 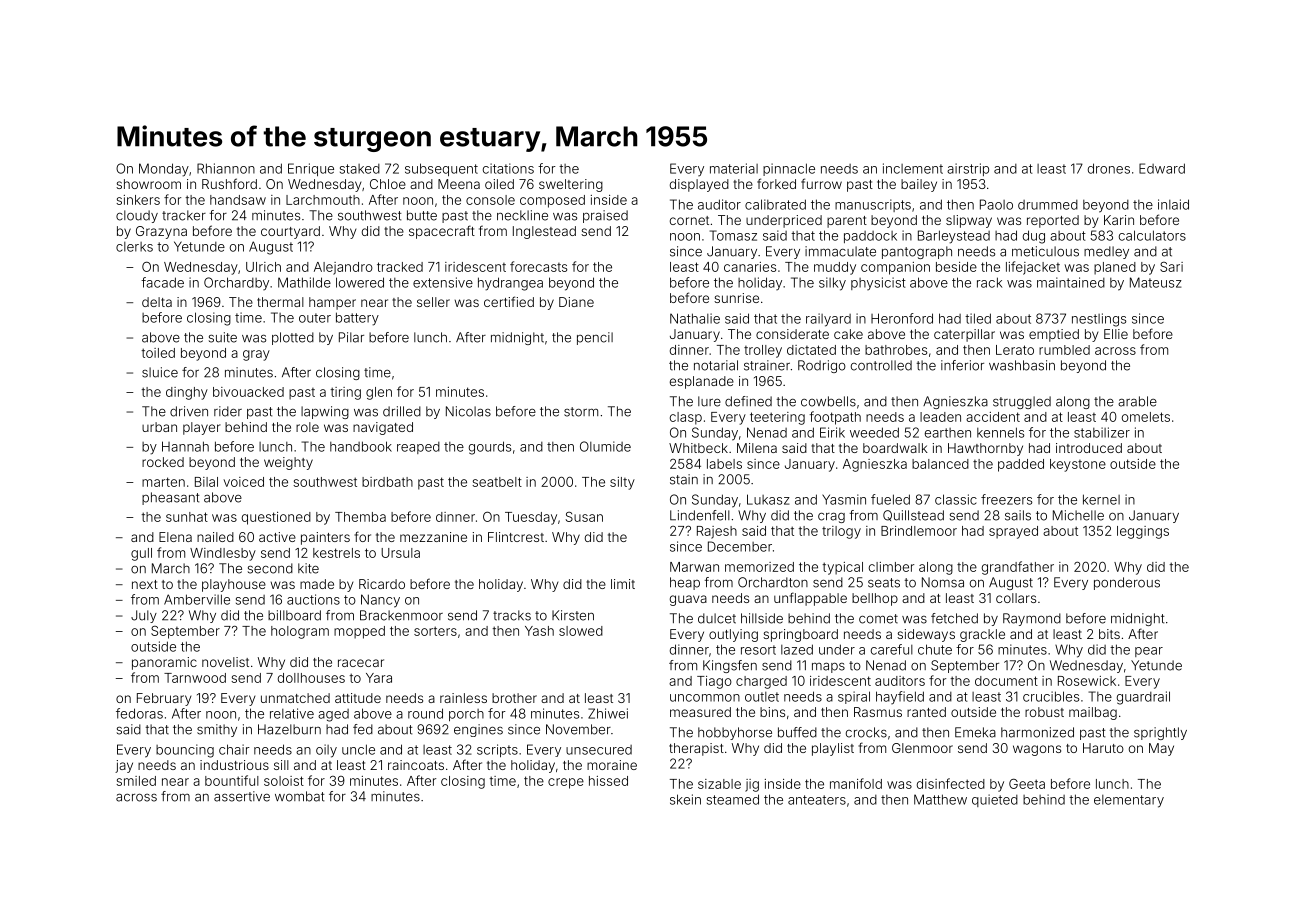 What do you see at coordinates (935, 649) in the screenshot?
I see `chute` at bounding box center [935, 649].
